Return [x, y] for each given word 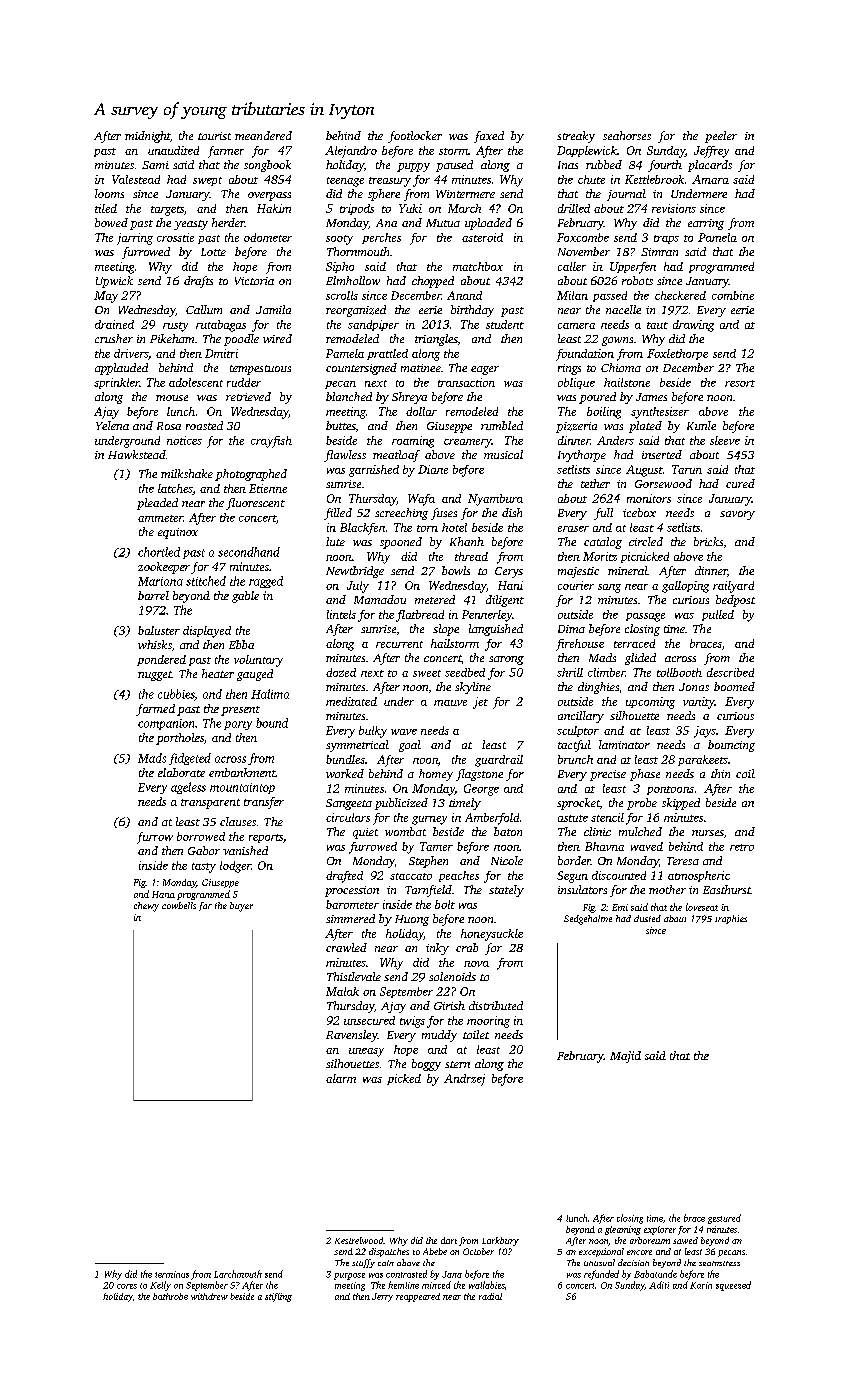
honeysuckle [492, 935]
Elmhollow [353, 280]
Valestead [136, 179]
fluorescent [255, 504]
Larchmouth [238, 1274]
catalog [603, 543]
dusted [647, 918]
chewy [146, 907]
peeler [721, 137]
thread [471, 556]
